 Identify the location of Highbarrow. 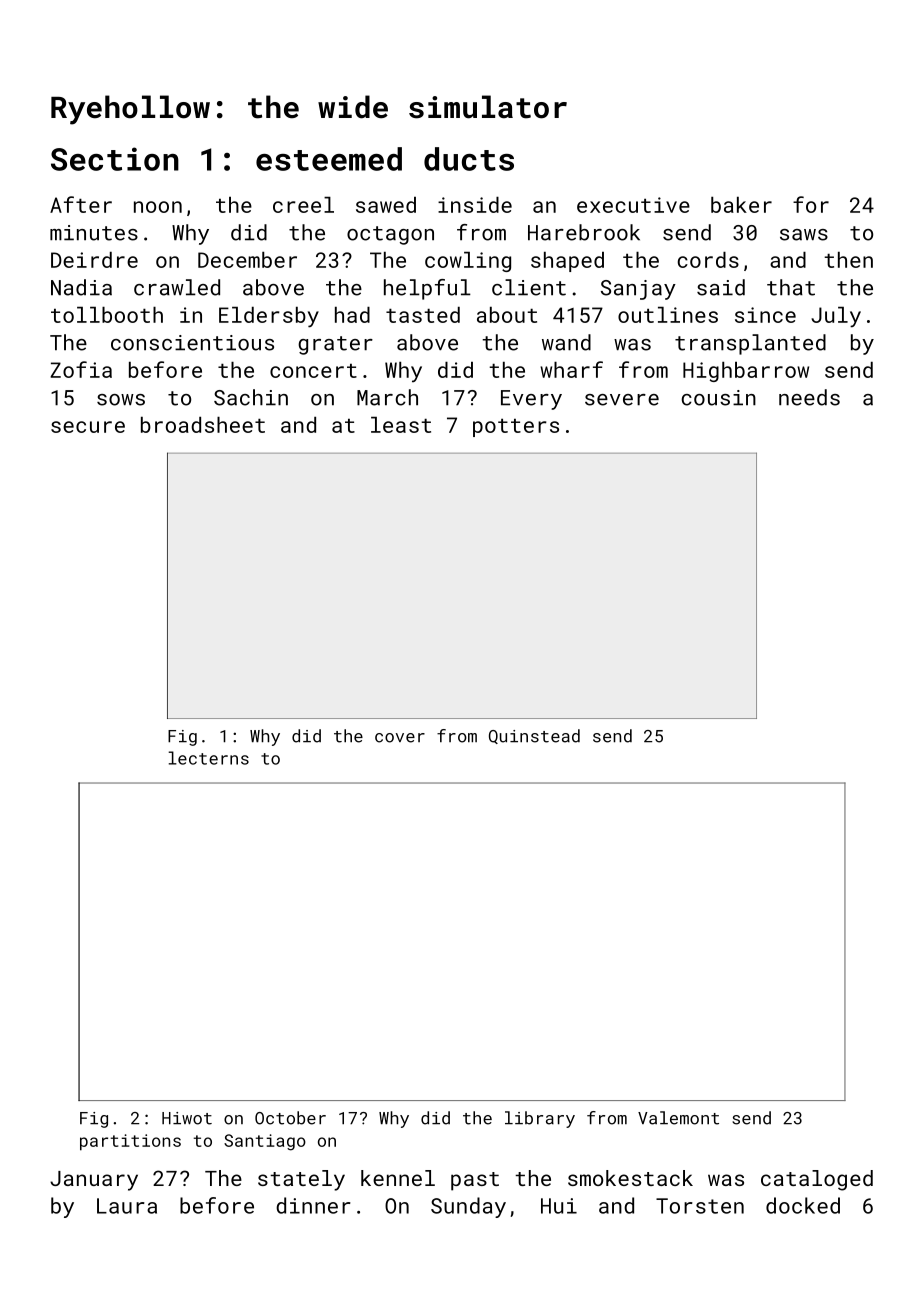
(746, 372).
